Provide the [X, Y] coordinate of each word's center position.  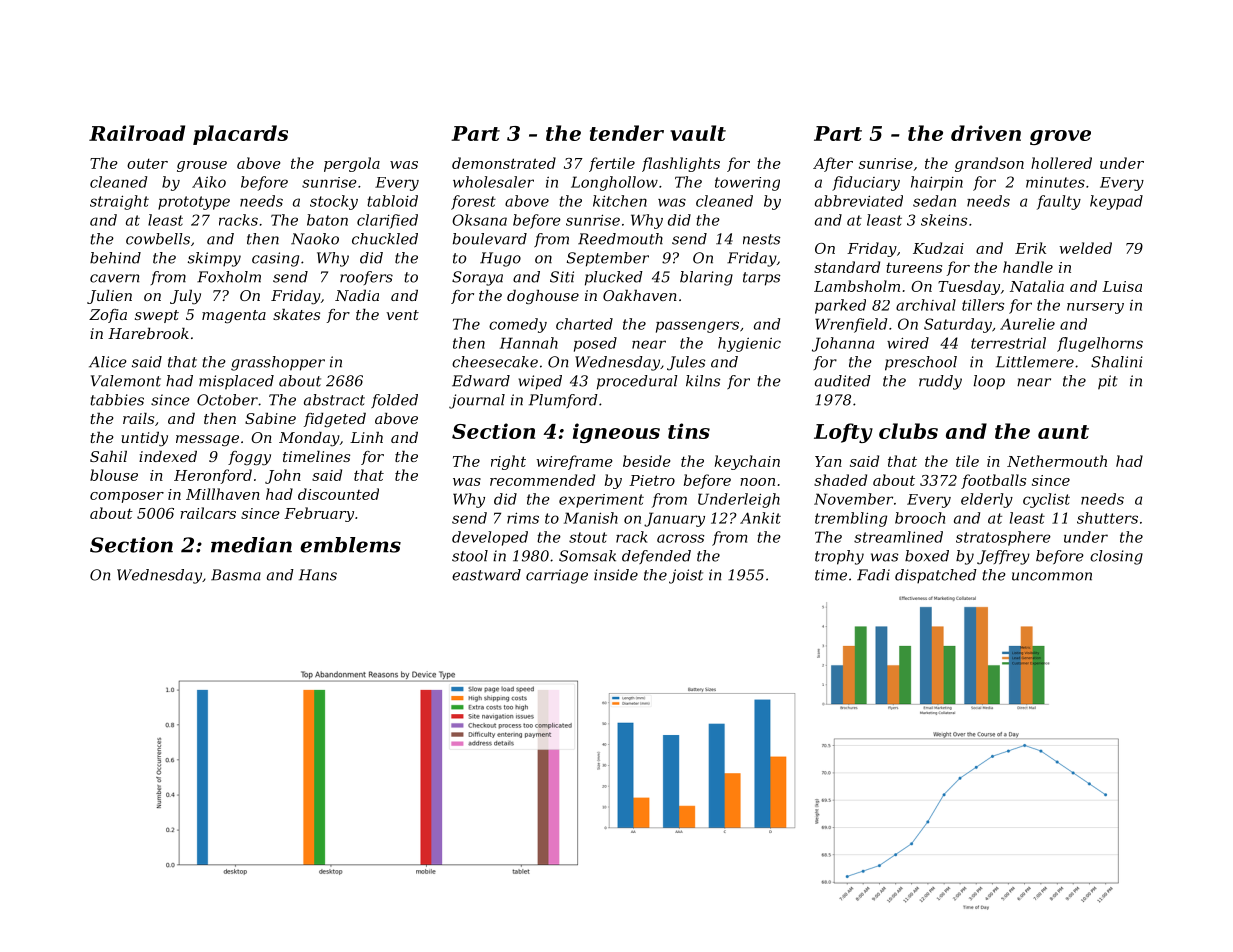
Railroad [137, 133]
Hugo [500, 259]
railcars [208, 513]
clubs [908, 431]
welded [1085, 248]
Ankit [760, 518]
